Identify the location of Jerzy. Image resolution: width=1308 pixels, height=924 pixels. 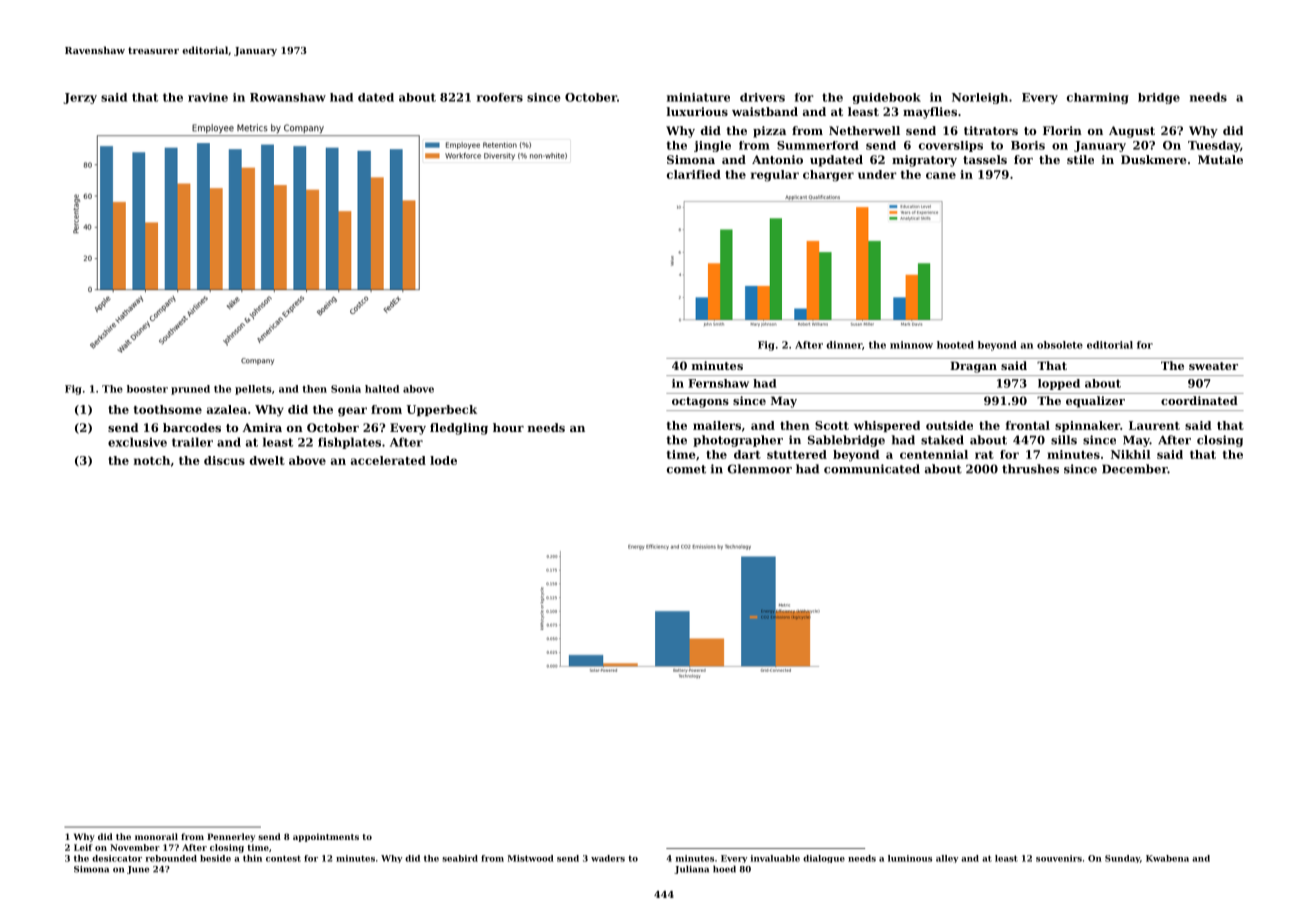
(80, 98).
